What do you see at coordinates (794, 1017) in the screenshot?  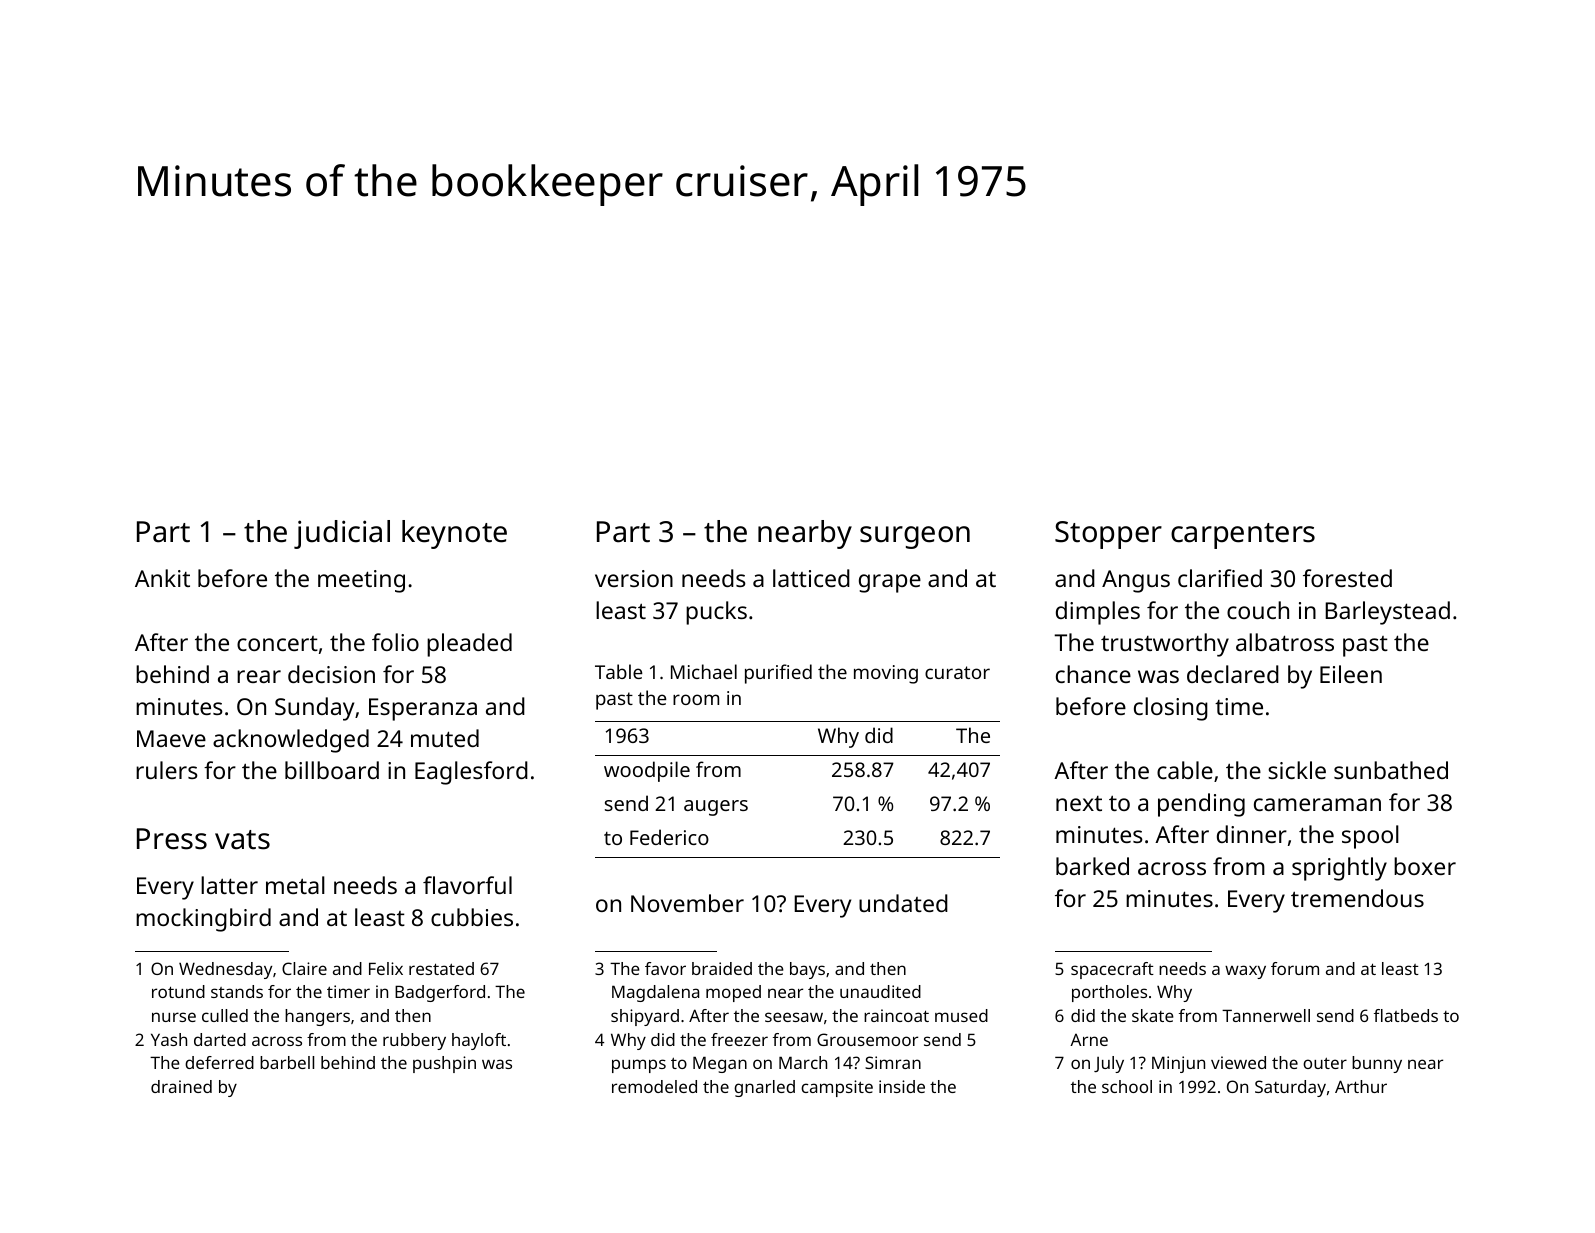 I see `seesaw` at bounding box center [794, 1017].
